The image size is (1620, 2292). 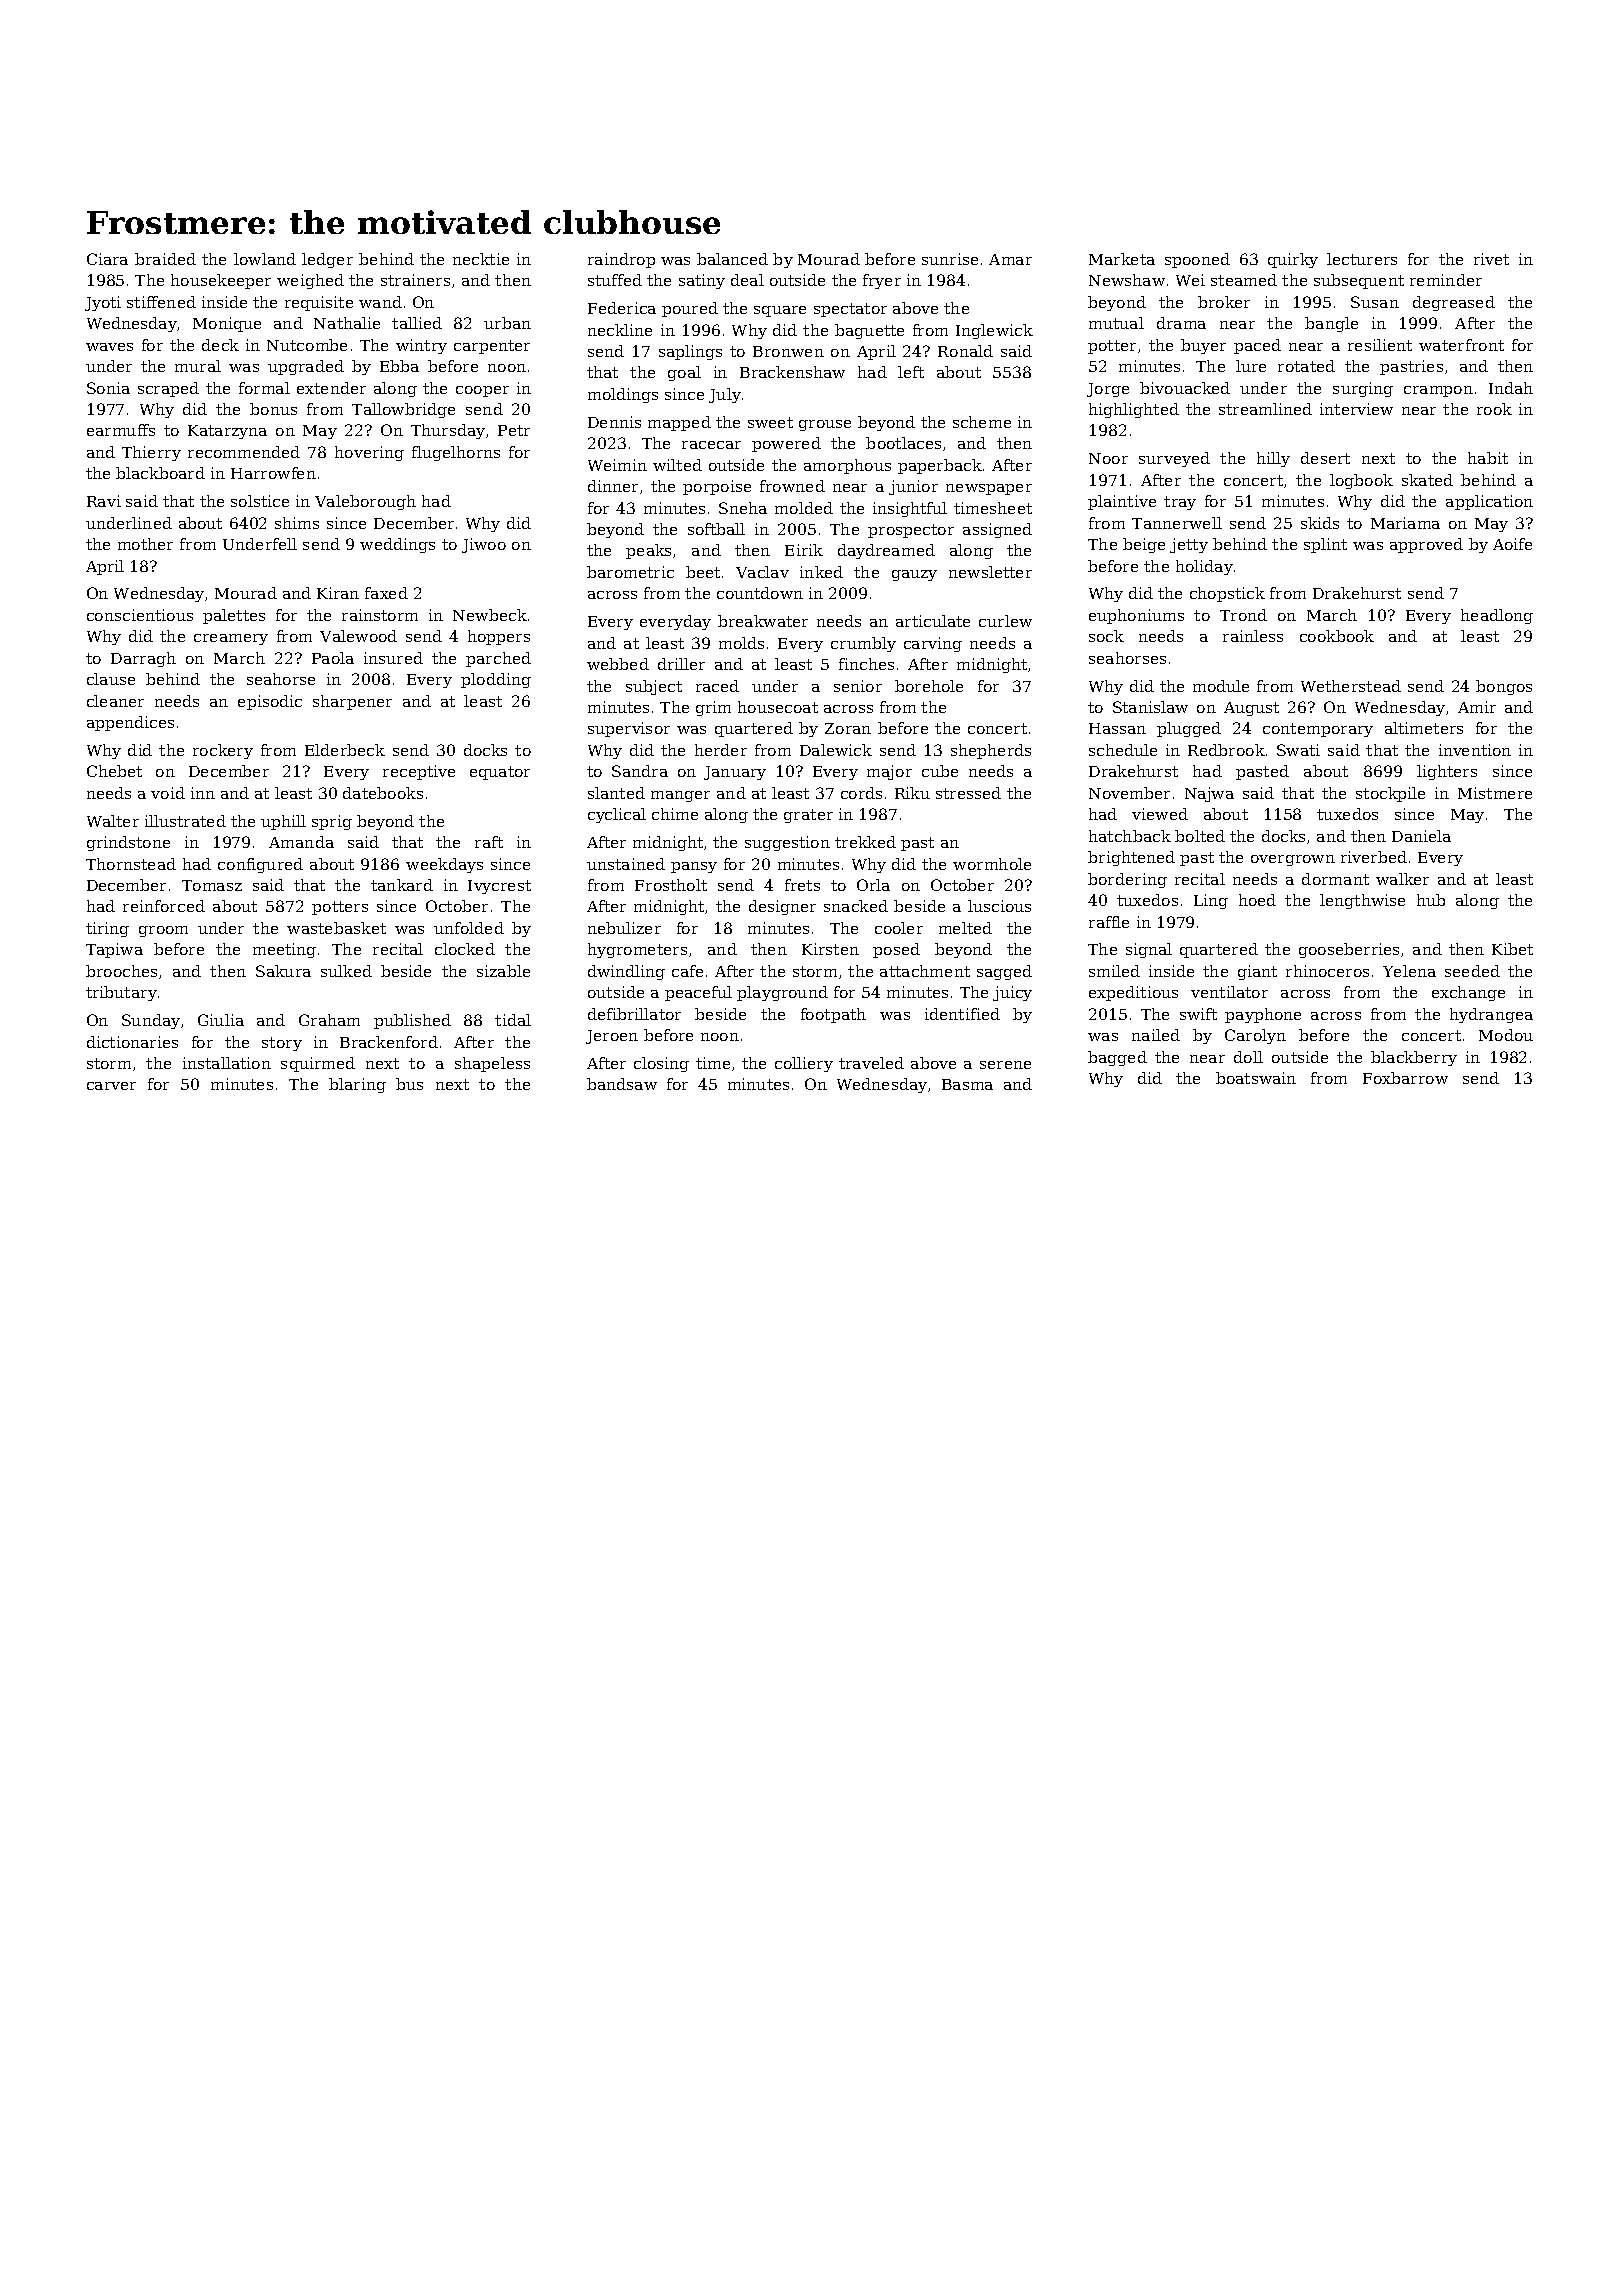 I want to click on manger, so click(x=680, y=796).
